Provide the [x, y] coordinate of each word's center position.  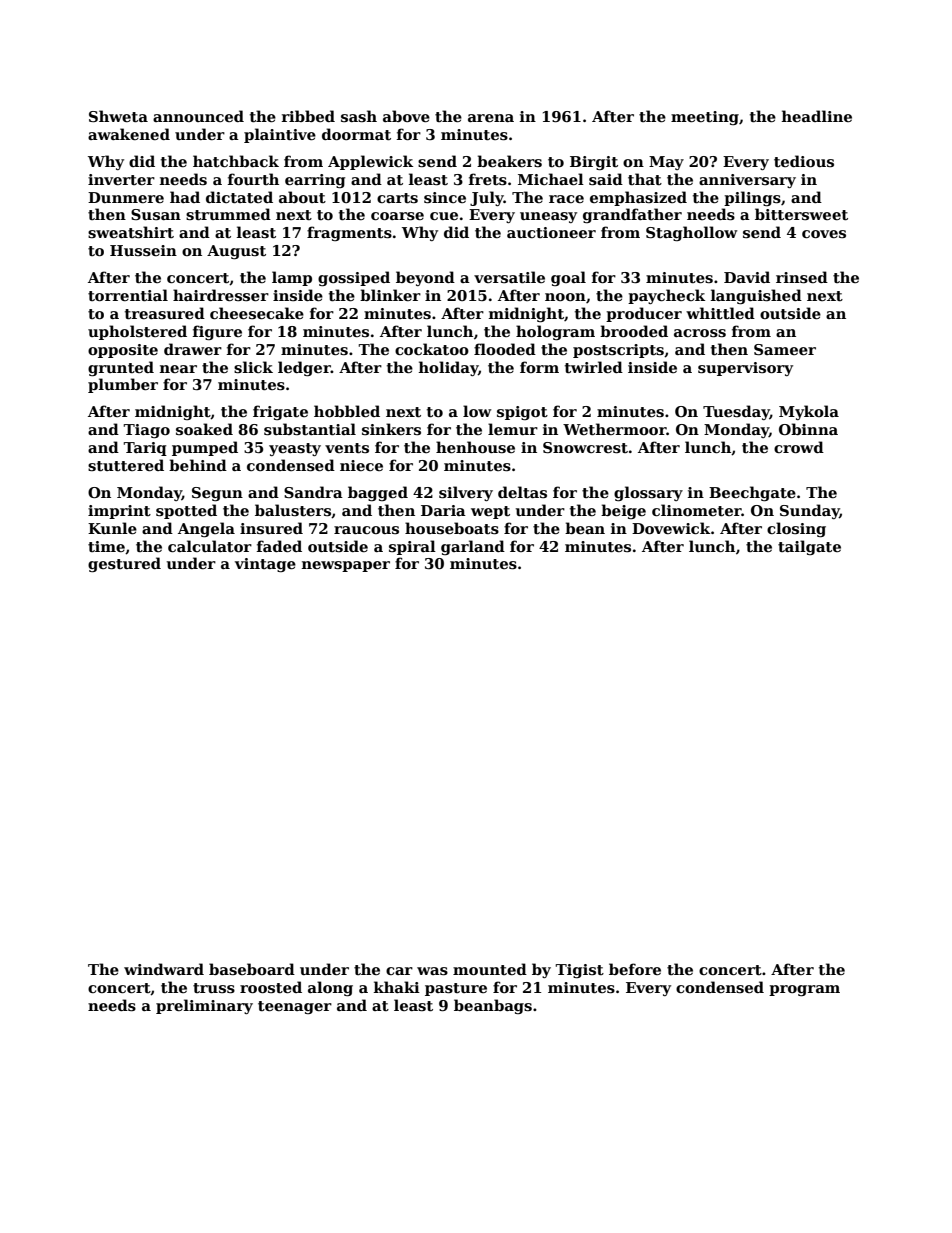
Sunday [810, 511]
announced [198, 116]
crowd [799, 447]
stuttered [126, 465]
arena [491, 118]
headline [817, 116]
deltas [522, 492]
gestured [124, 564]
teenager [295, 1007]
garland [473, 547]
